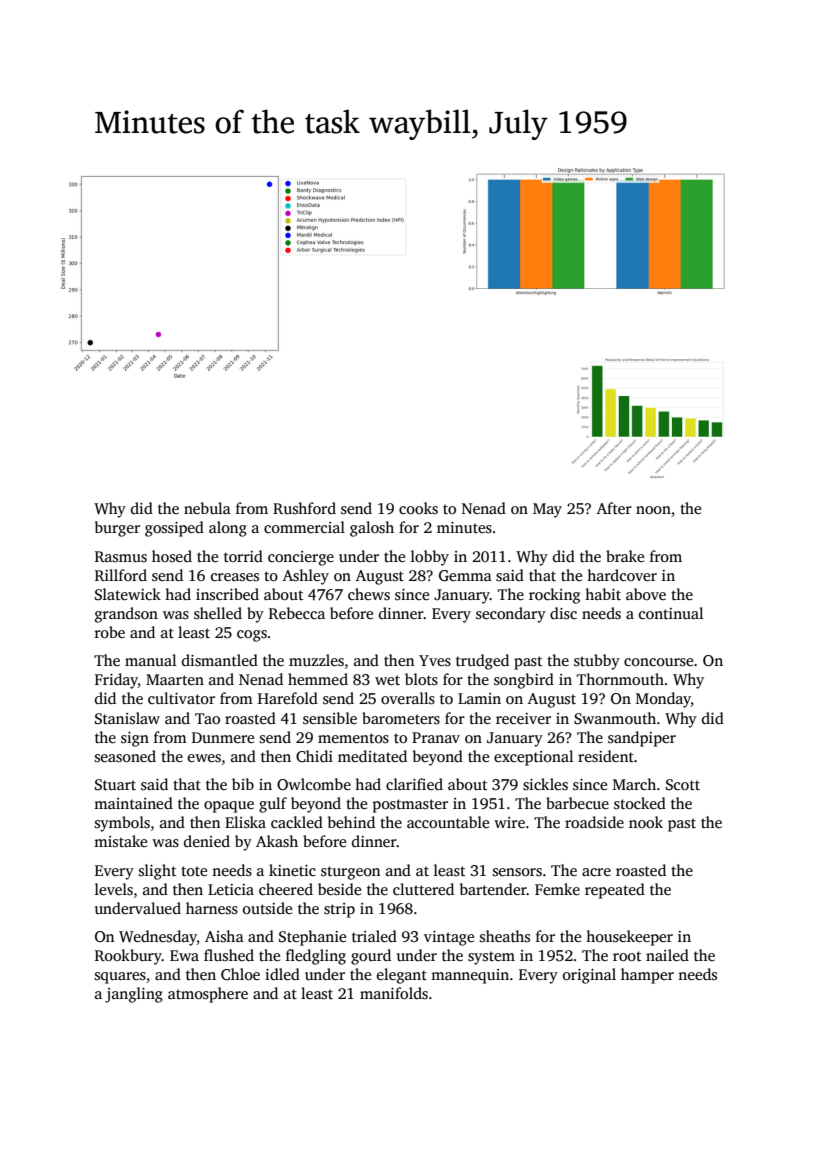 The width and height of the screenshot is (824, 1169). Describe the element at coordinates (430, 558) in the screenshot. I see `lobby` at that location.
